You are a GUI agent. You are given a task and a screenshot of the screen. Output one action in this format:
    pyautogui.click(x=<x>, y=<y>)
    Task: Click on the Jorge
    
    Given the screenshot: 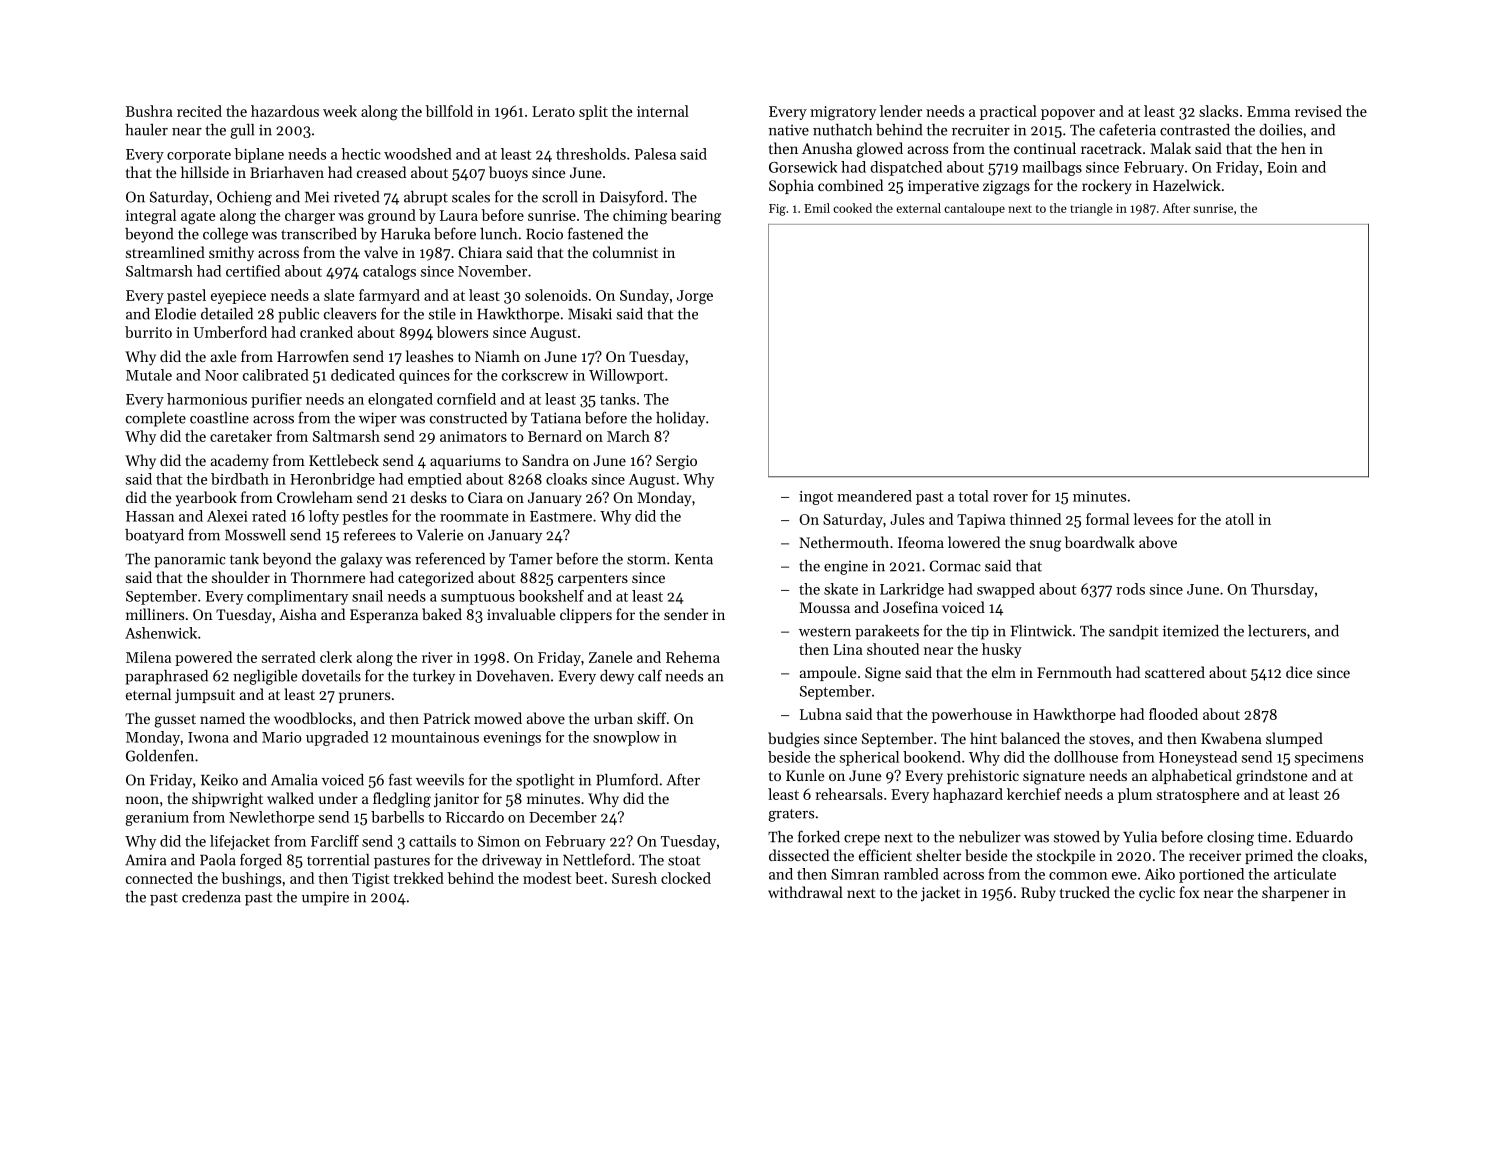 What is the action you would take?
    pyautogui.click(x=695, y=297)
